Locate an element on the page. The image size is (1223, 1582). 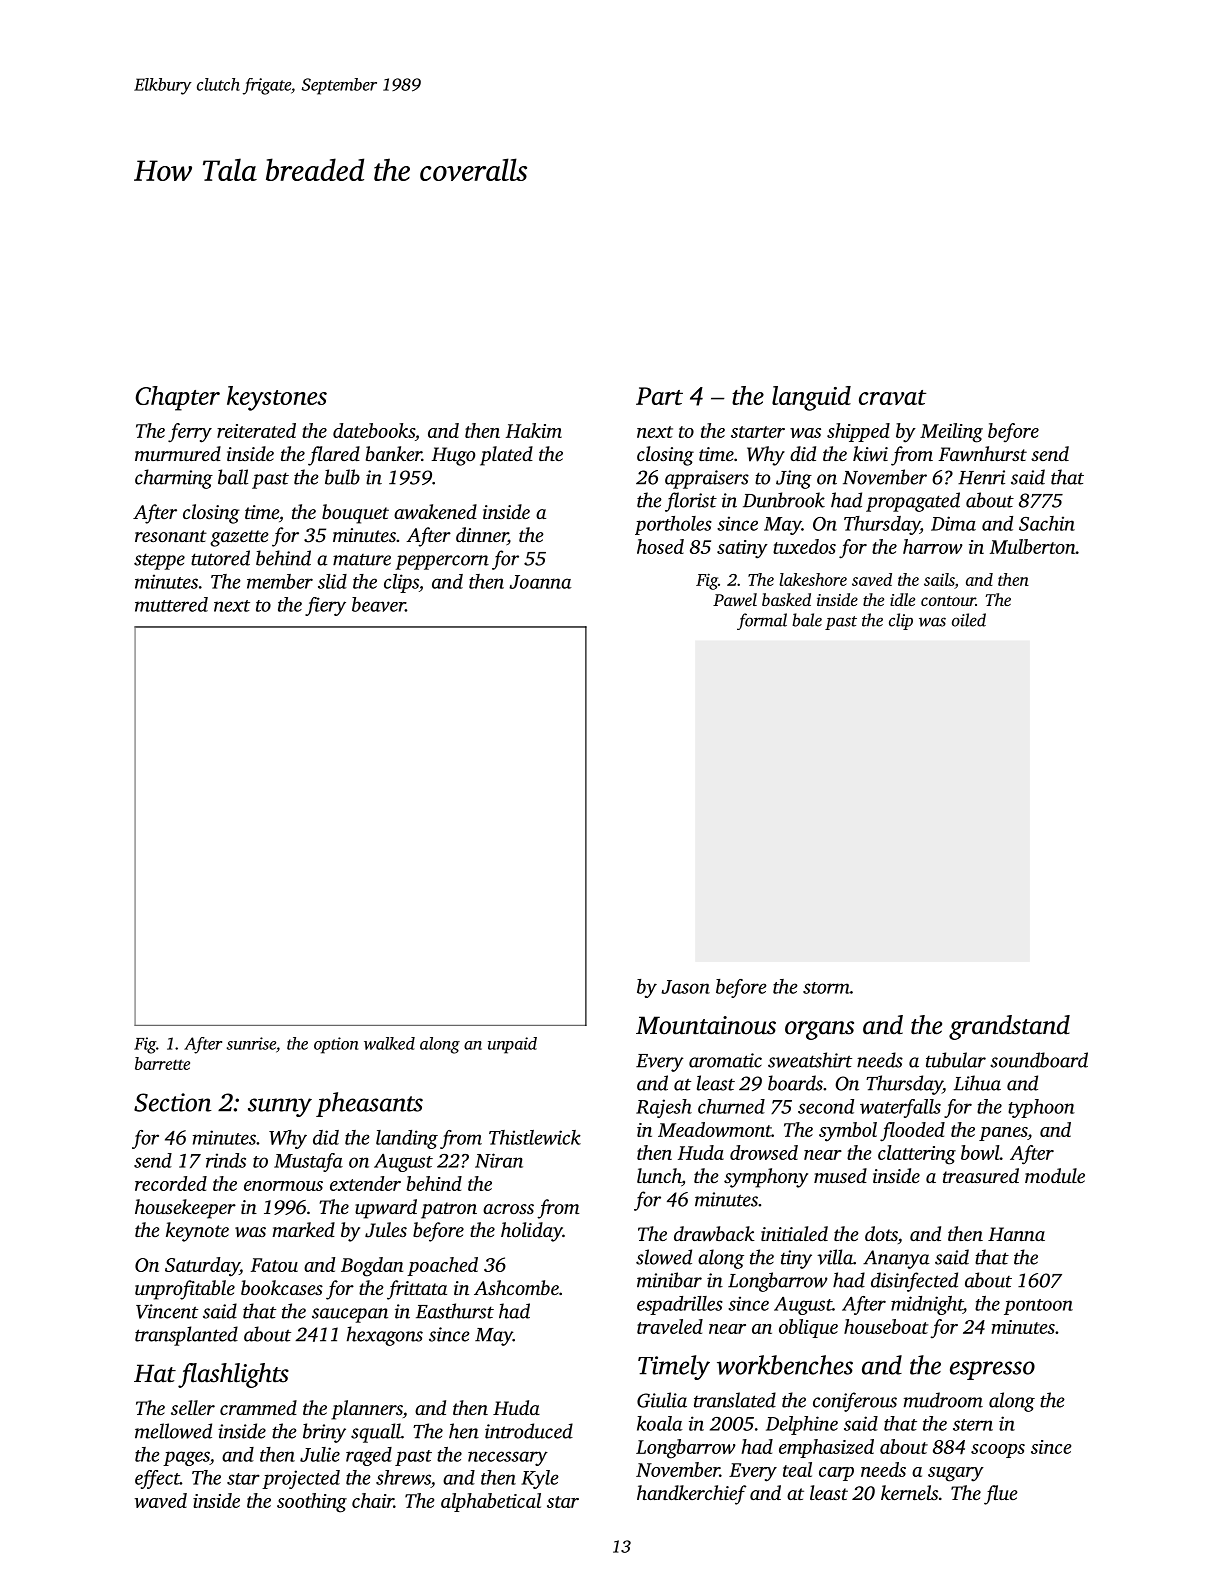
beaver is located at coordinates (378, 604).
